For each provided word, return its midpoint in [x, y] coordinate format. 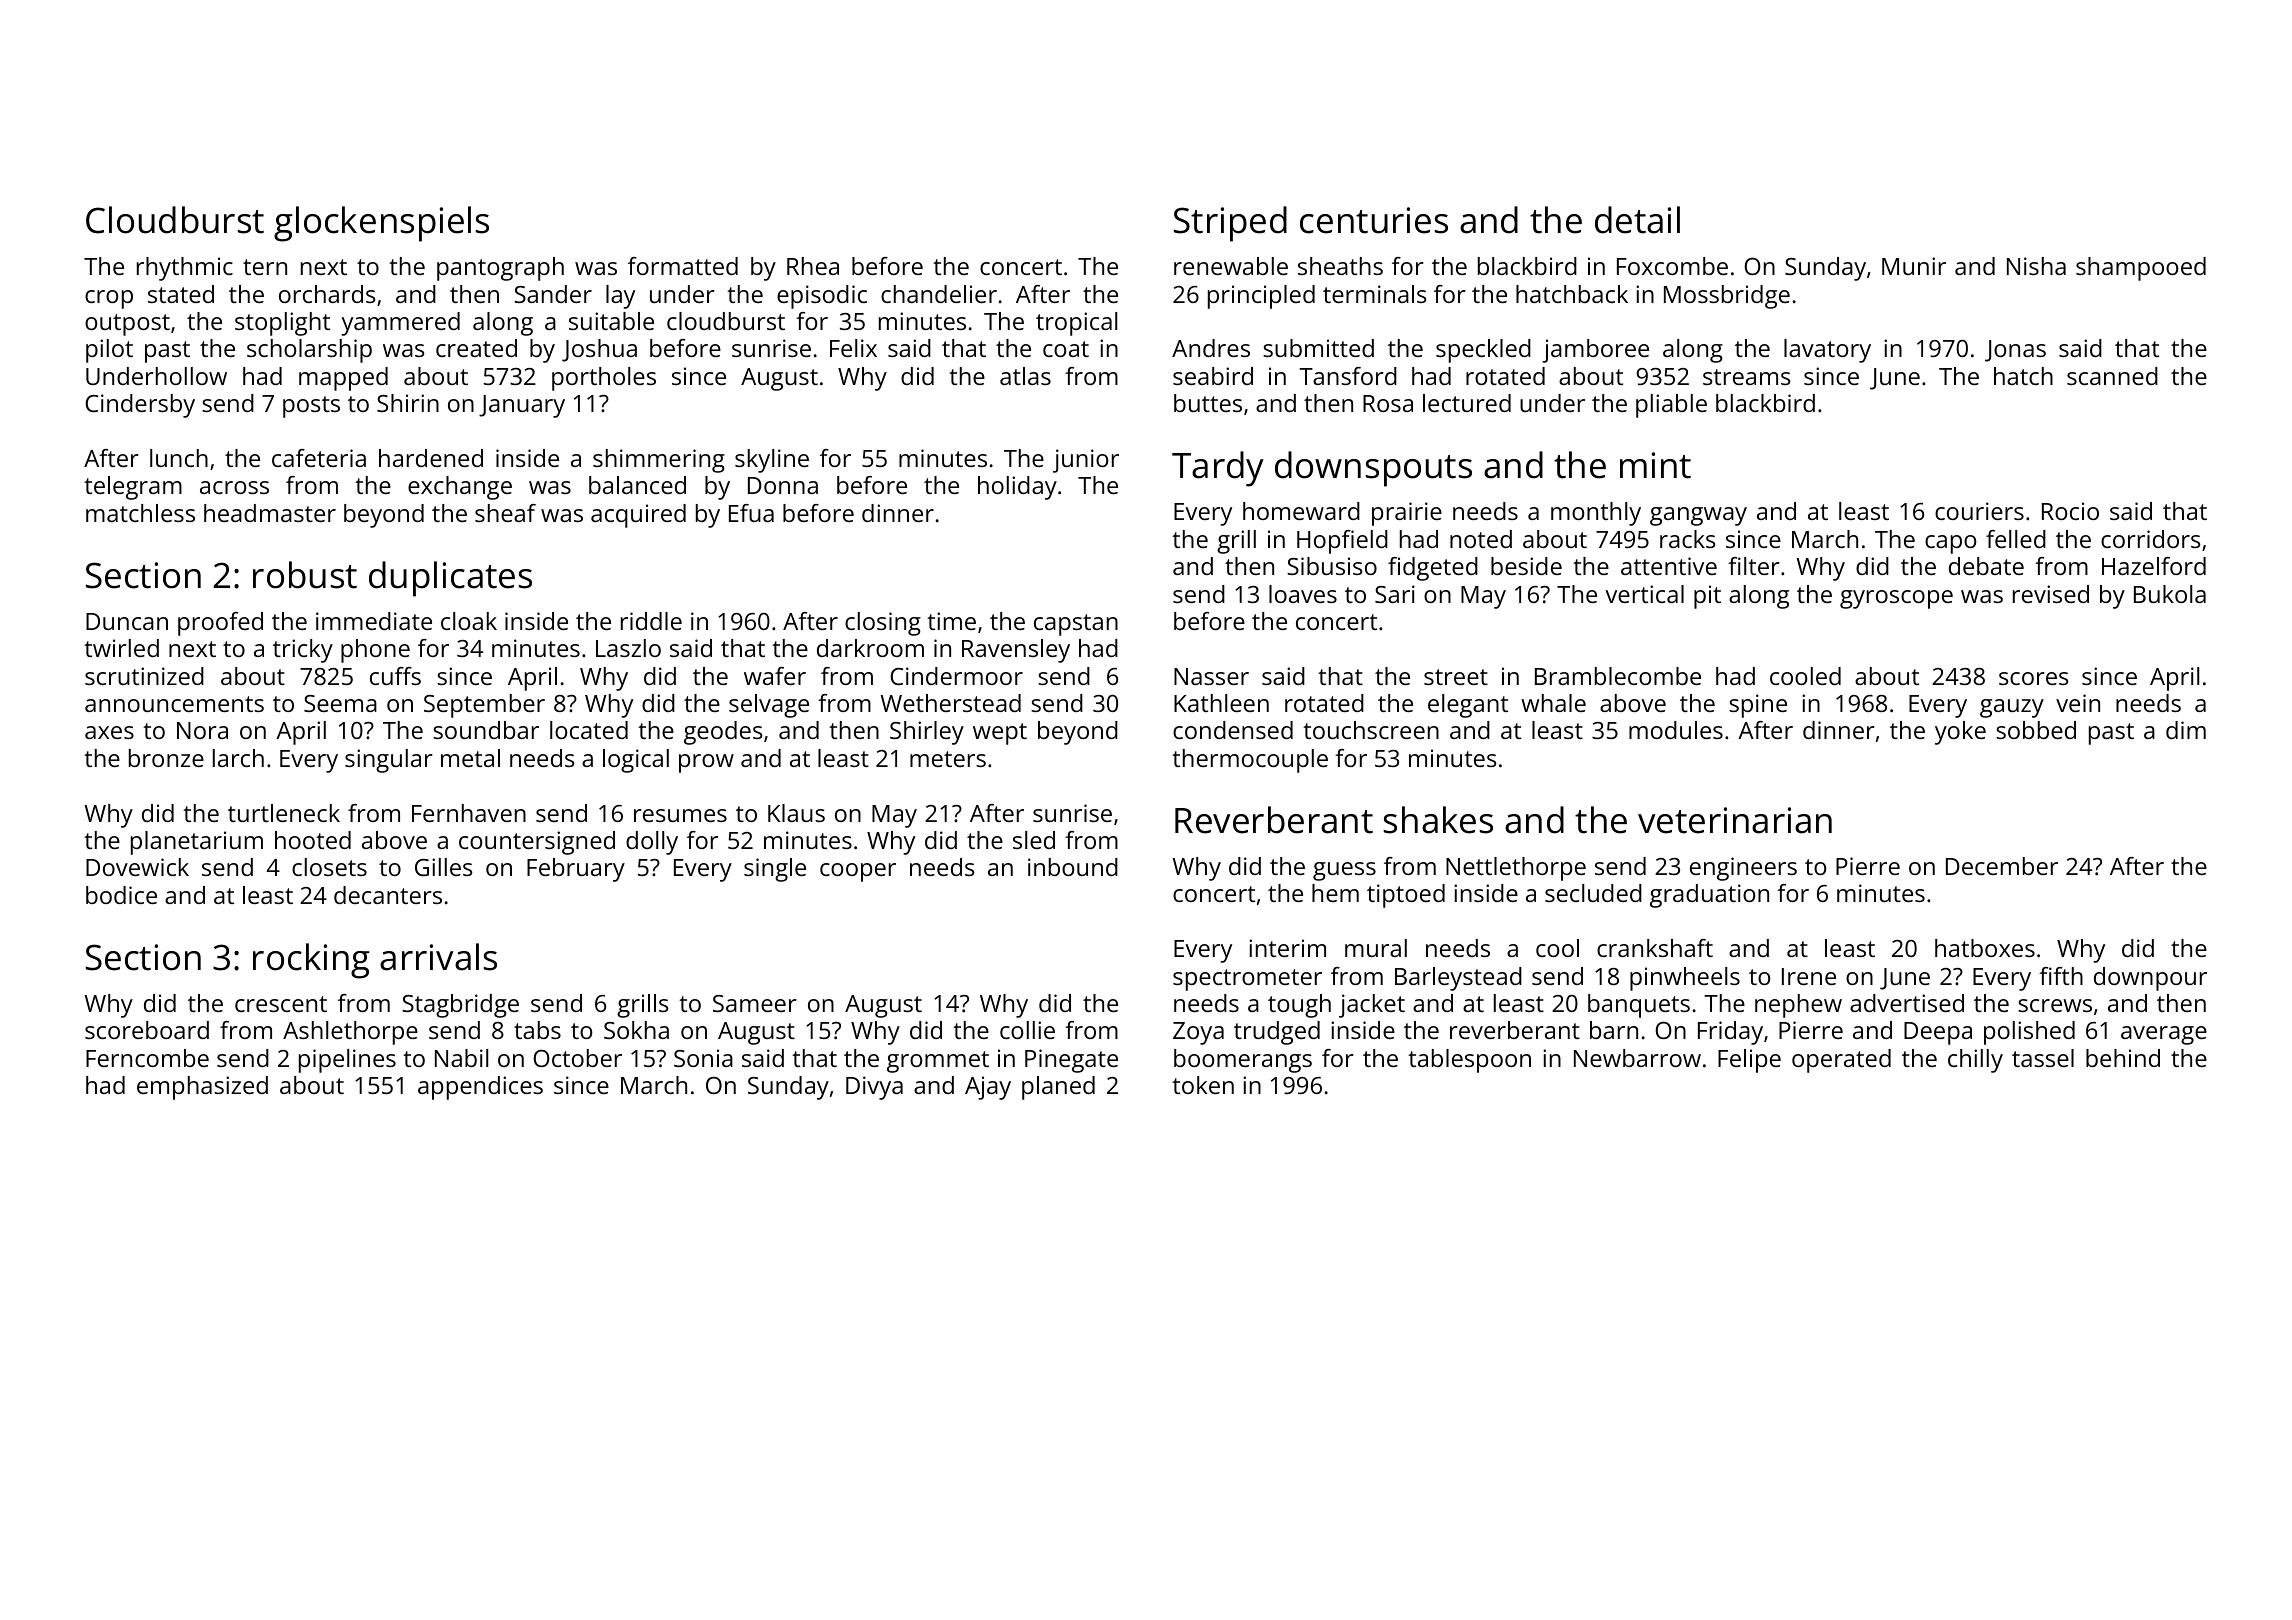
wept [1000, 734]
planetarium [197, 843]
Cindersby [140, 406]
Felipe [1749, 1061]
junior [1086, 461]
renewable [1231, 266]
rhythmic [185, 269]
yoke [1960, 733]
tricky [303, 651]
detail [1637, 220]
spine [1758, 706]
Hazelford [2154, 566]
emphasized [202, 1088]
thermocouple [1250, 761]
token [1203, 1085]
